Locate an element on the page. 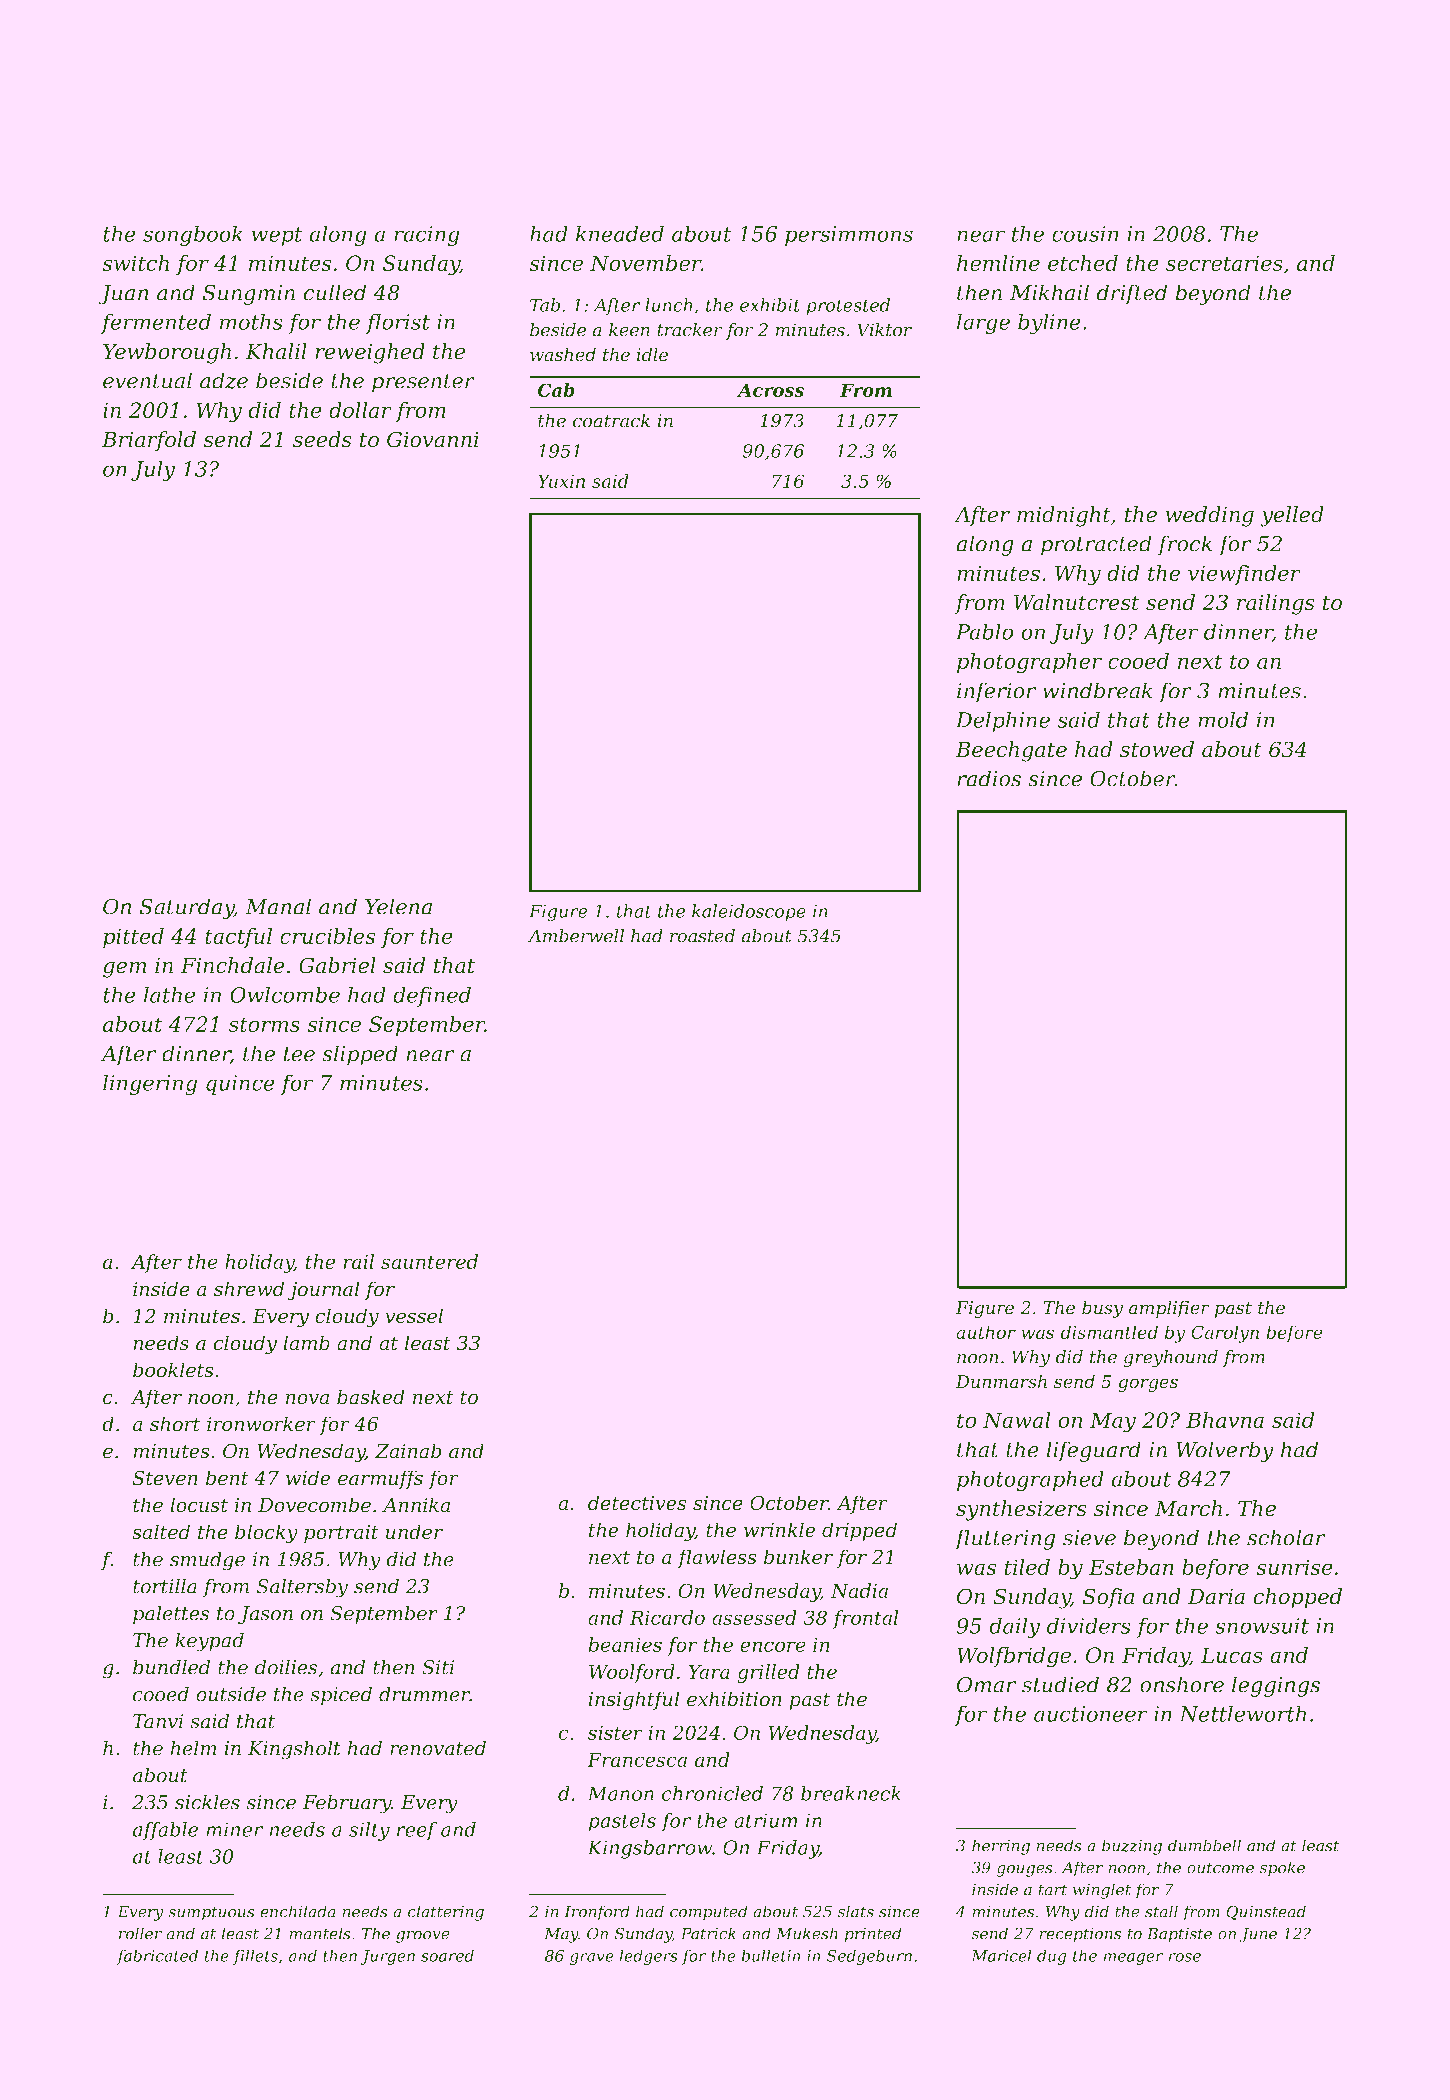 This page has height=2100, width=1450. fabricated is located at coordinates (157, 1957).
